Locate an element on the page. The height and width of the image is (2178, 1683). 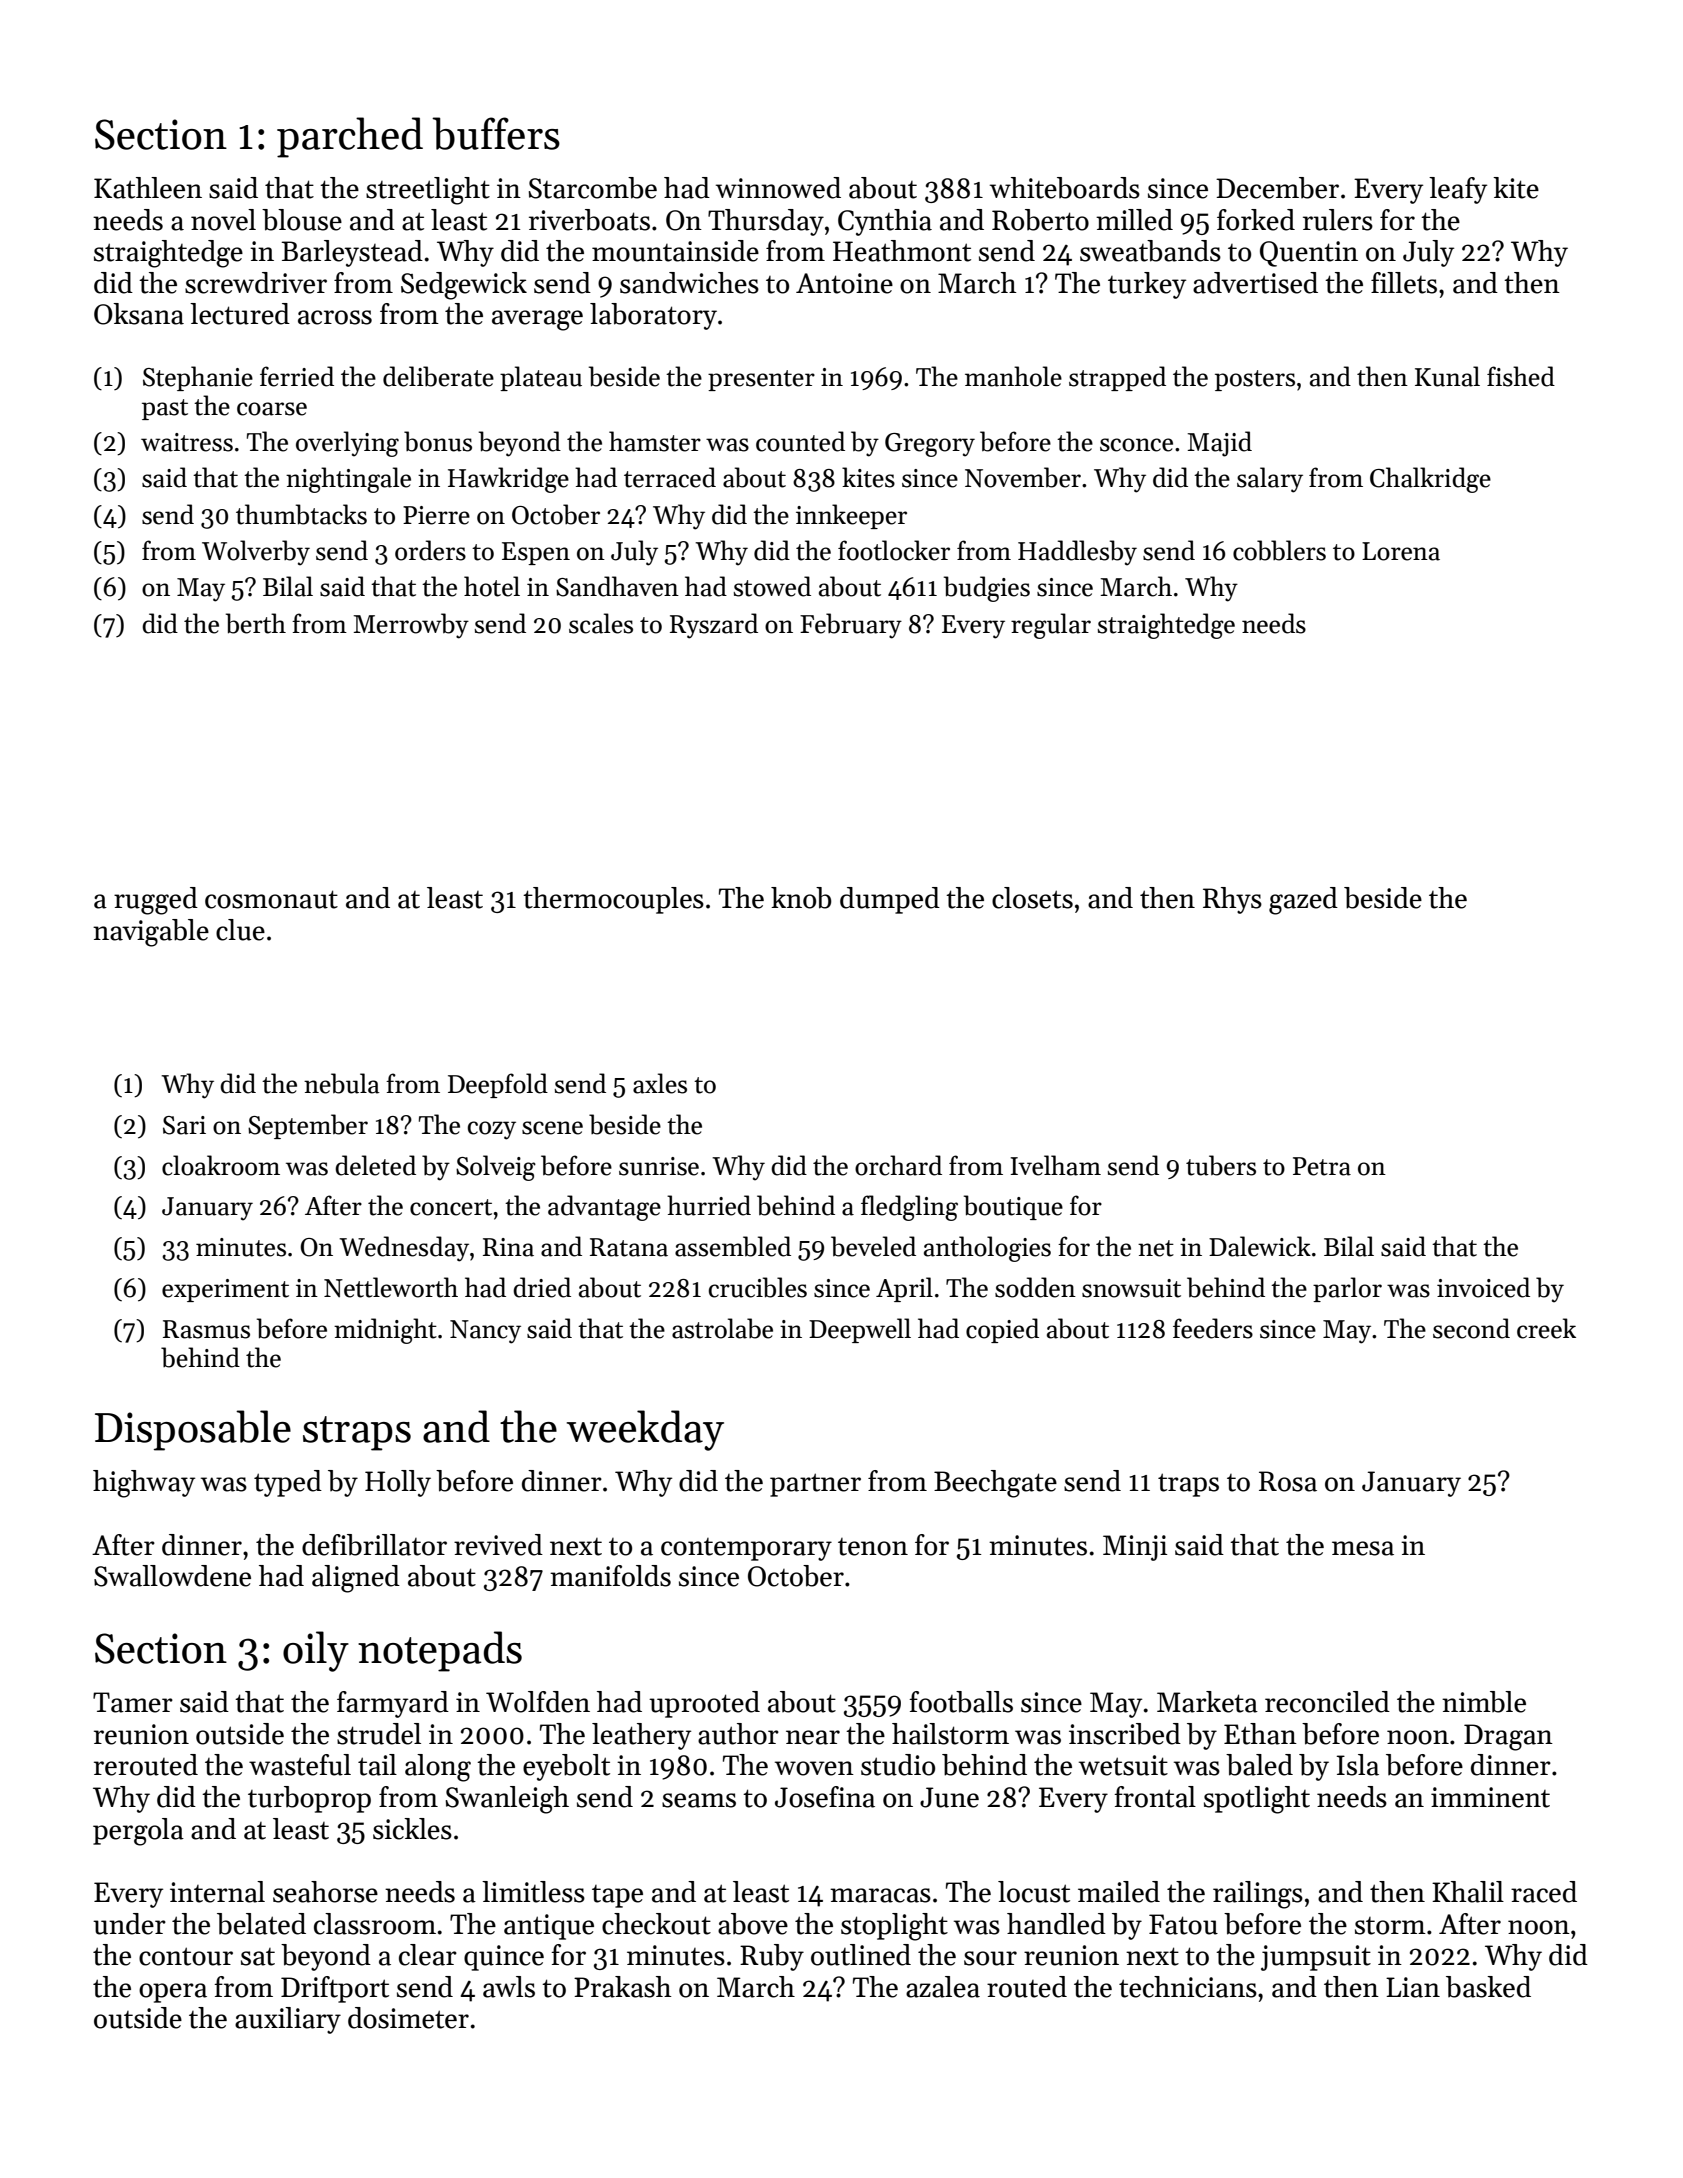
assembled is located at coordinates (733, 1246).
